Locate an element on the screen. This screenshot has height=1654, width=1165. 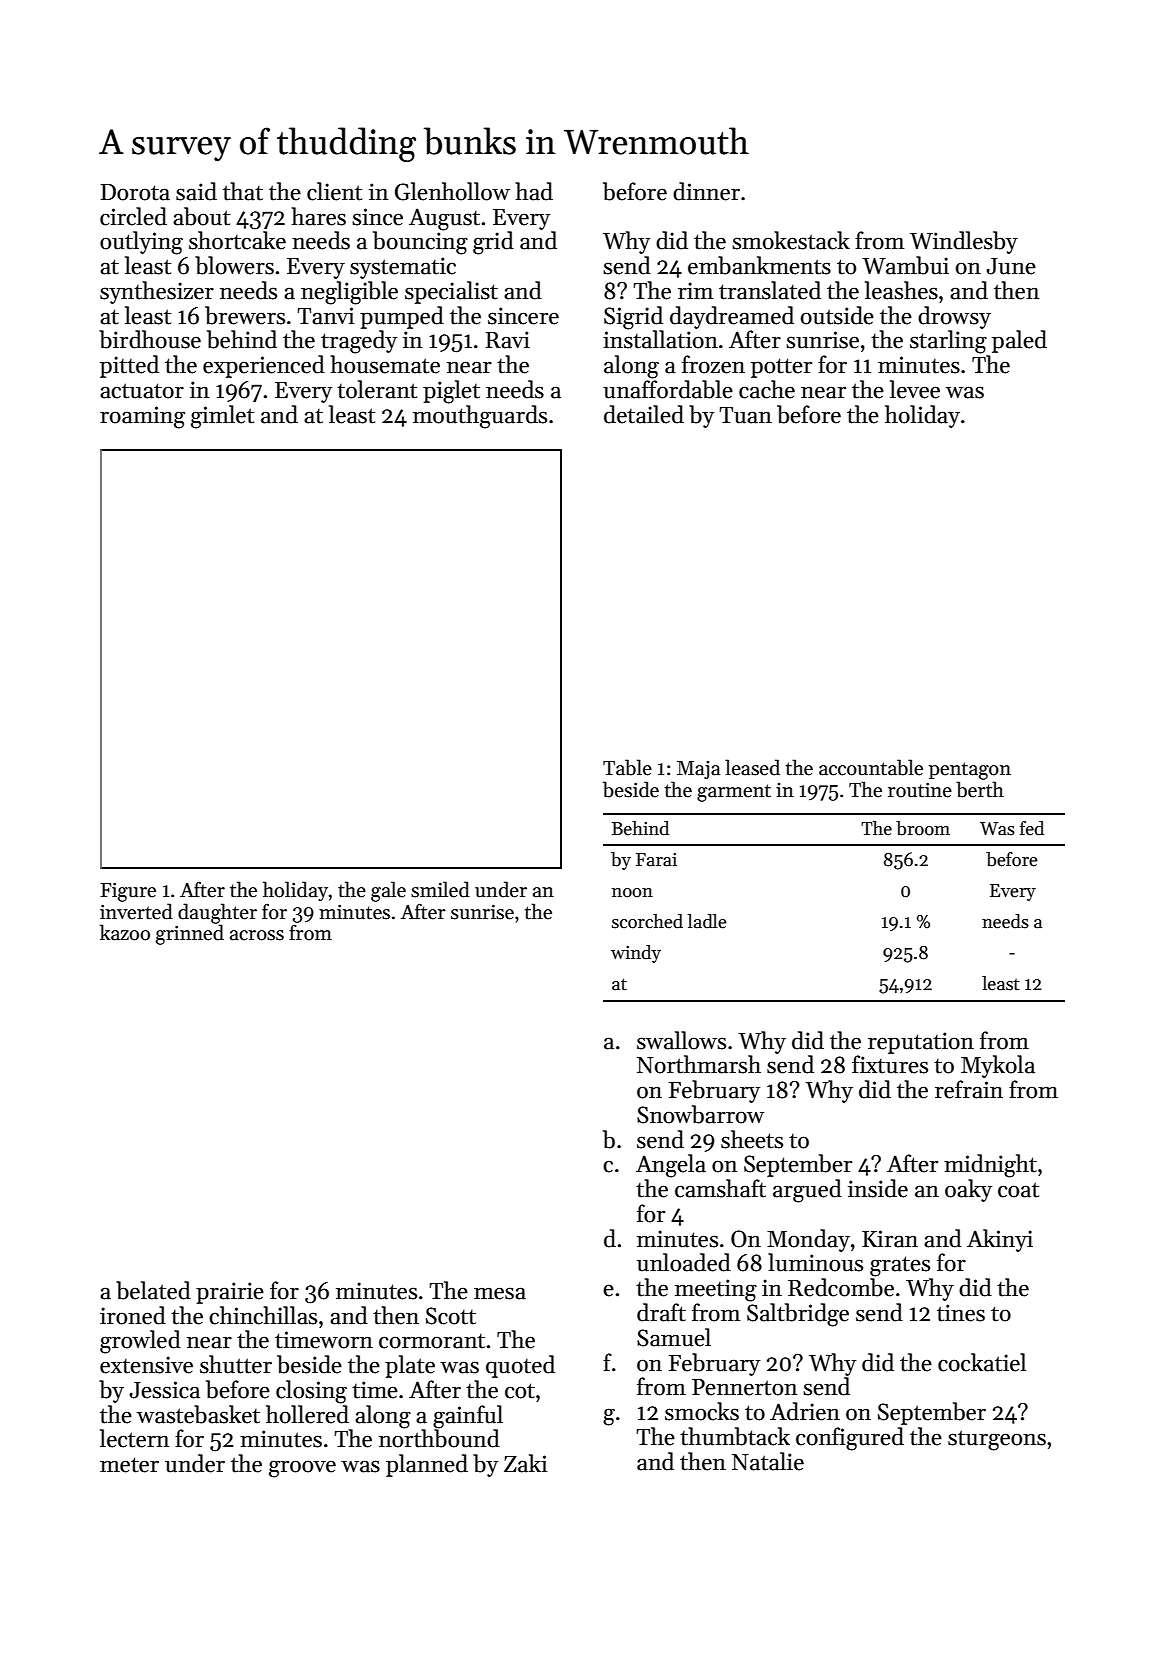
detailed is located at coordinates (644, 414).
